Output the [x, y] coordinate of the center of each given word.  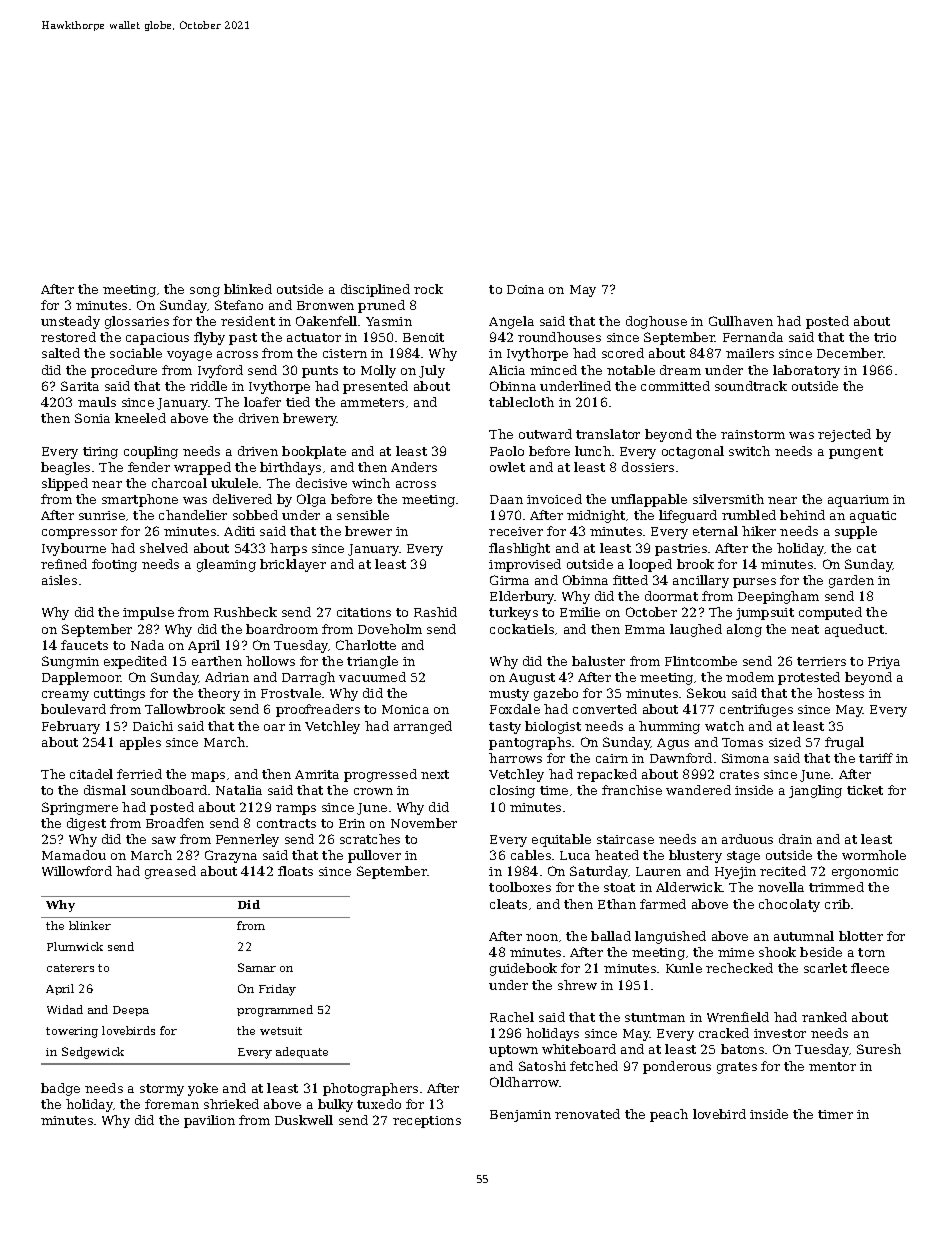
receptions [427, 1122]
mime [736, 952]
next [435, 774]
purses [754, 583]
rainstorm [753, 434]
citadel [91, 774]
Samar [257, 967]
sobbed [255, 515]
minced [553, 370]
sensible [363, 515]
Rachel [512, 1017]
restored [68, 337]
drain [795, 839]
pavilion [209, 1121]
